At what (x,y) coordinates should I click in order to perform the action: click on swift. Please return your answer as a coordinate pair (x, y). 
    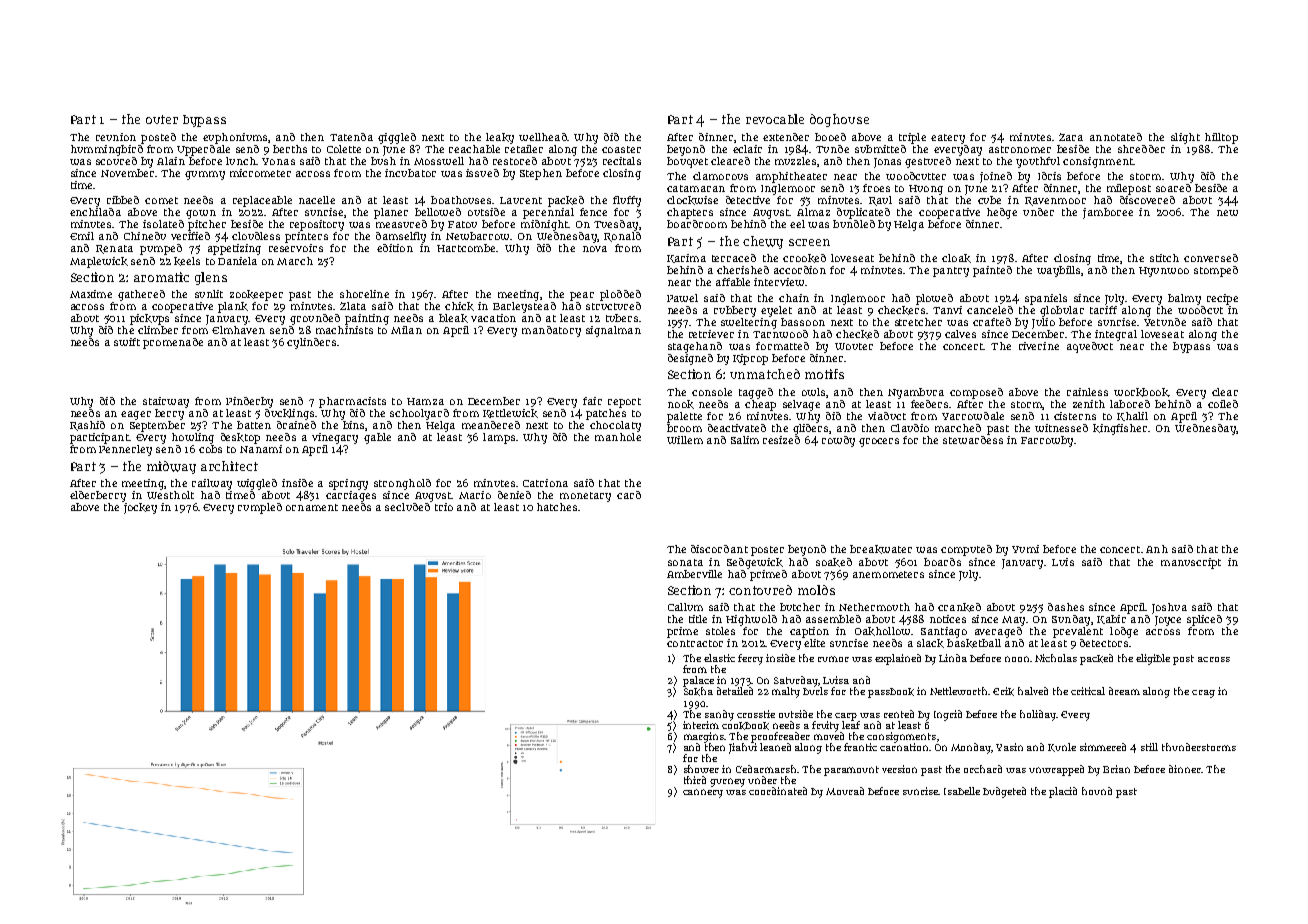
    Looking at the image, I should click on (127, 342).
